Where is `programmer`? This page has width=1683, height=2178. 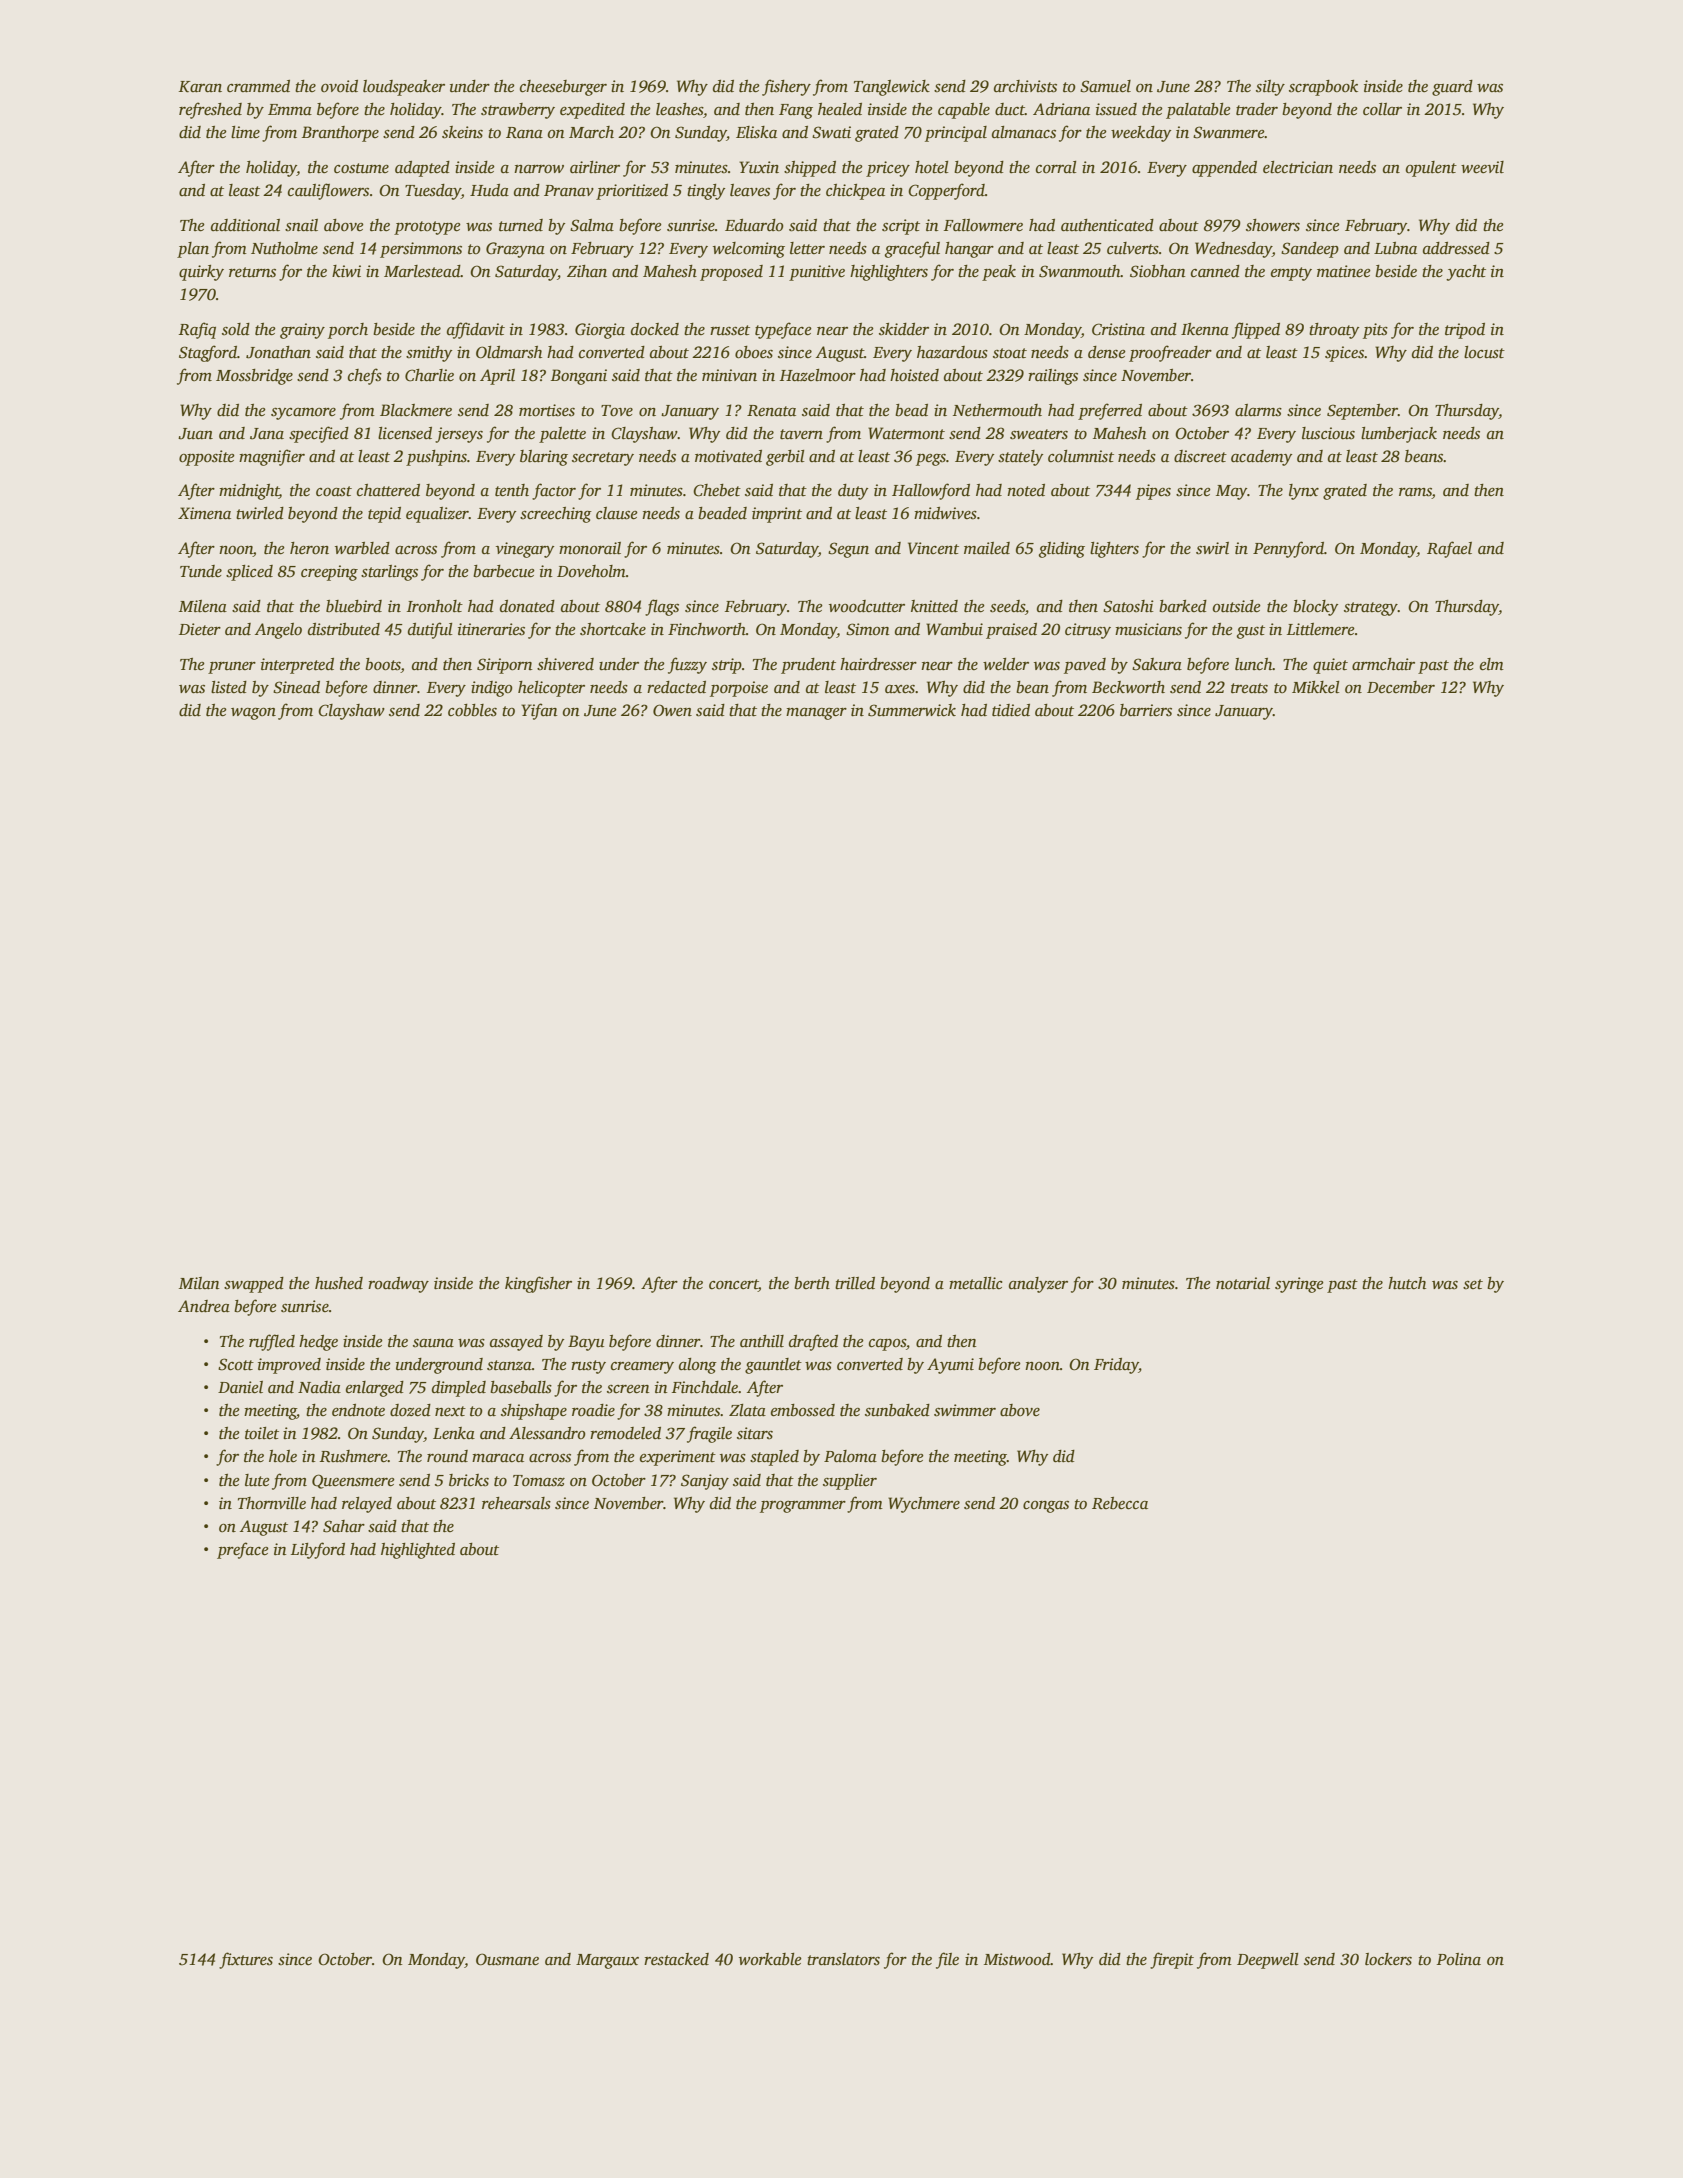
programmer is located at coordinates (803, 1507).
